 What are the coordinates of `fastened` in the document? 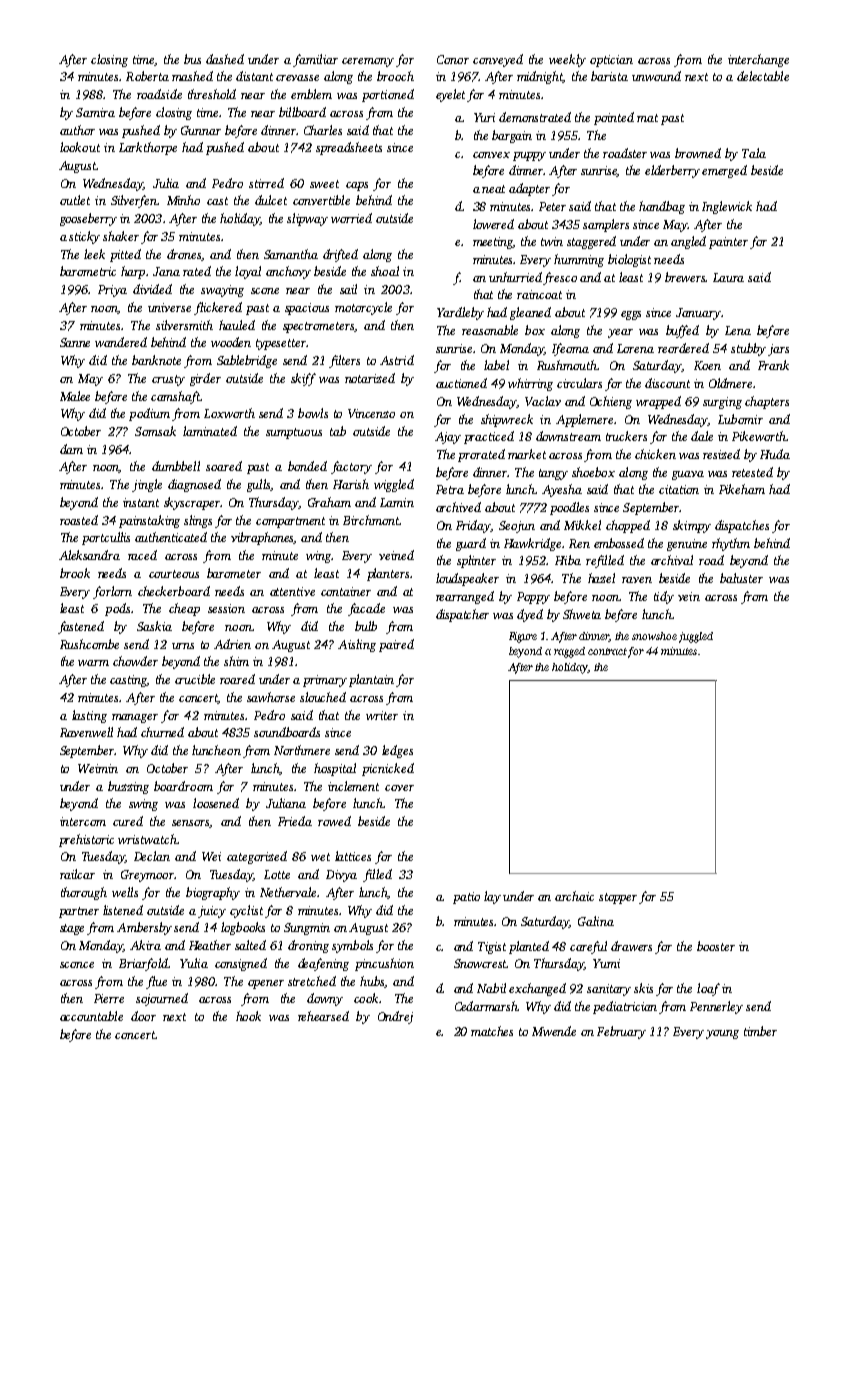 It's located at (81, 627).
